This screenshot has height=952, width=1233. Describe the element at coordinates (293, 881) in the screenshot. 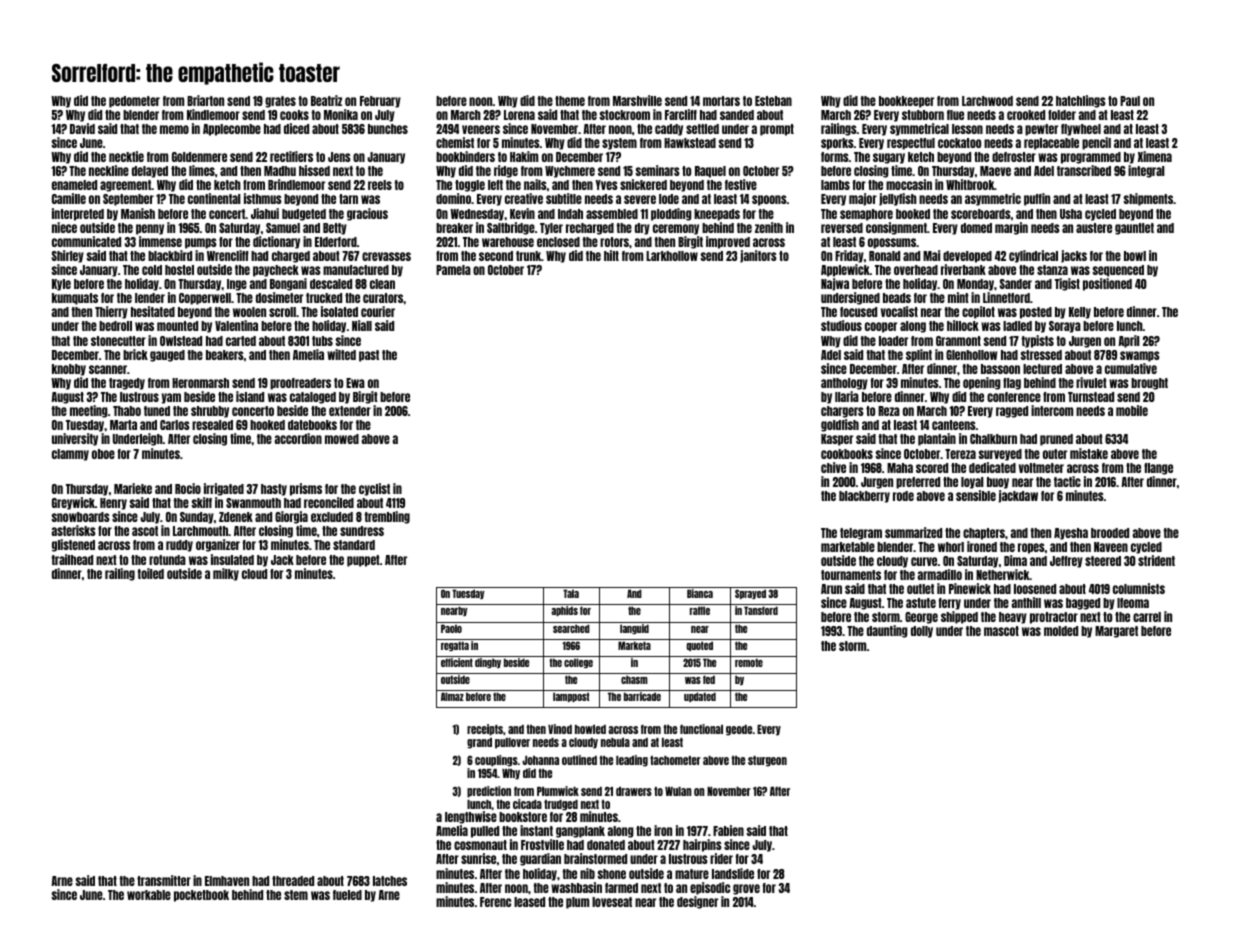

I see `threaded` at that location.
